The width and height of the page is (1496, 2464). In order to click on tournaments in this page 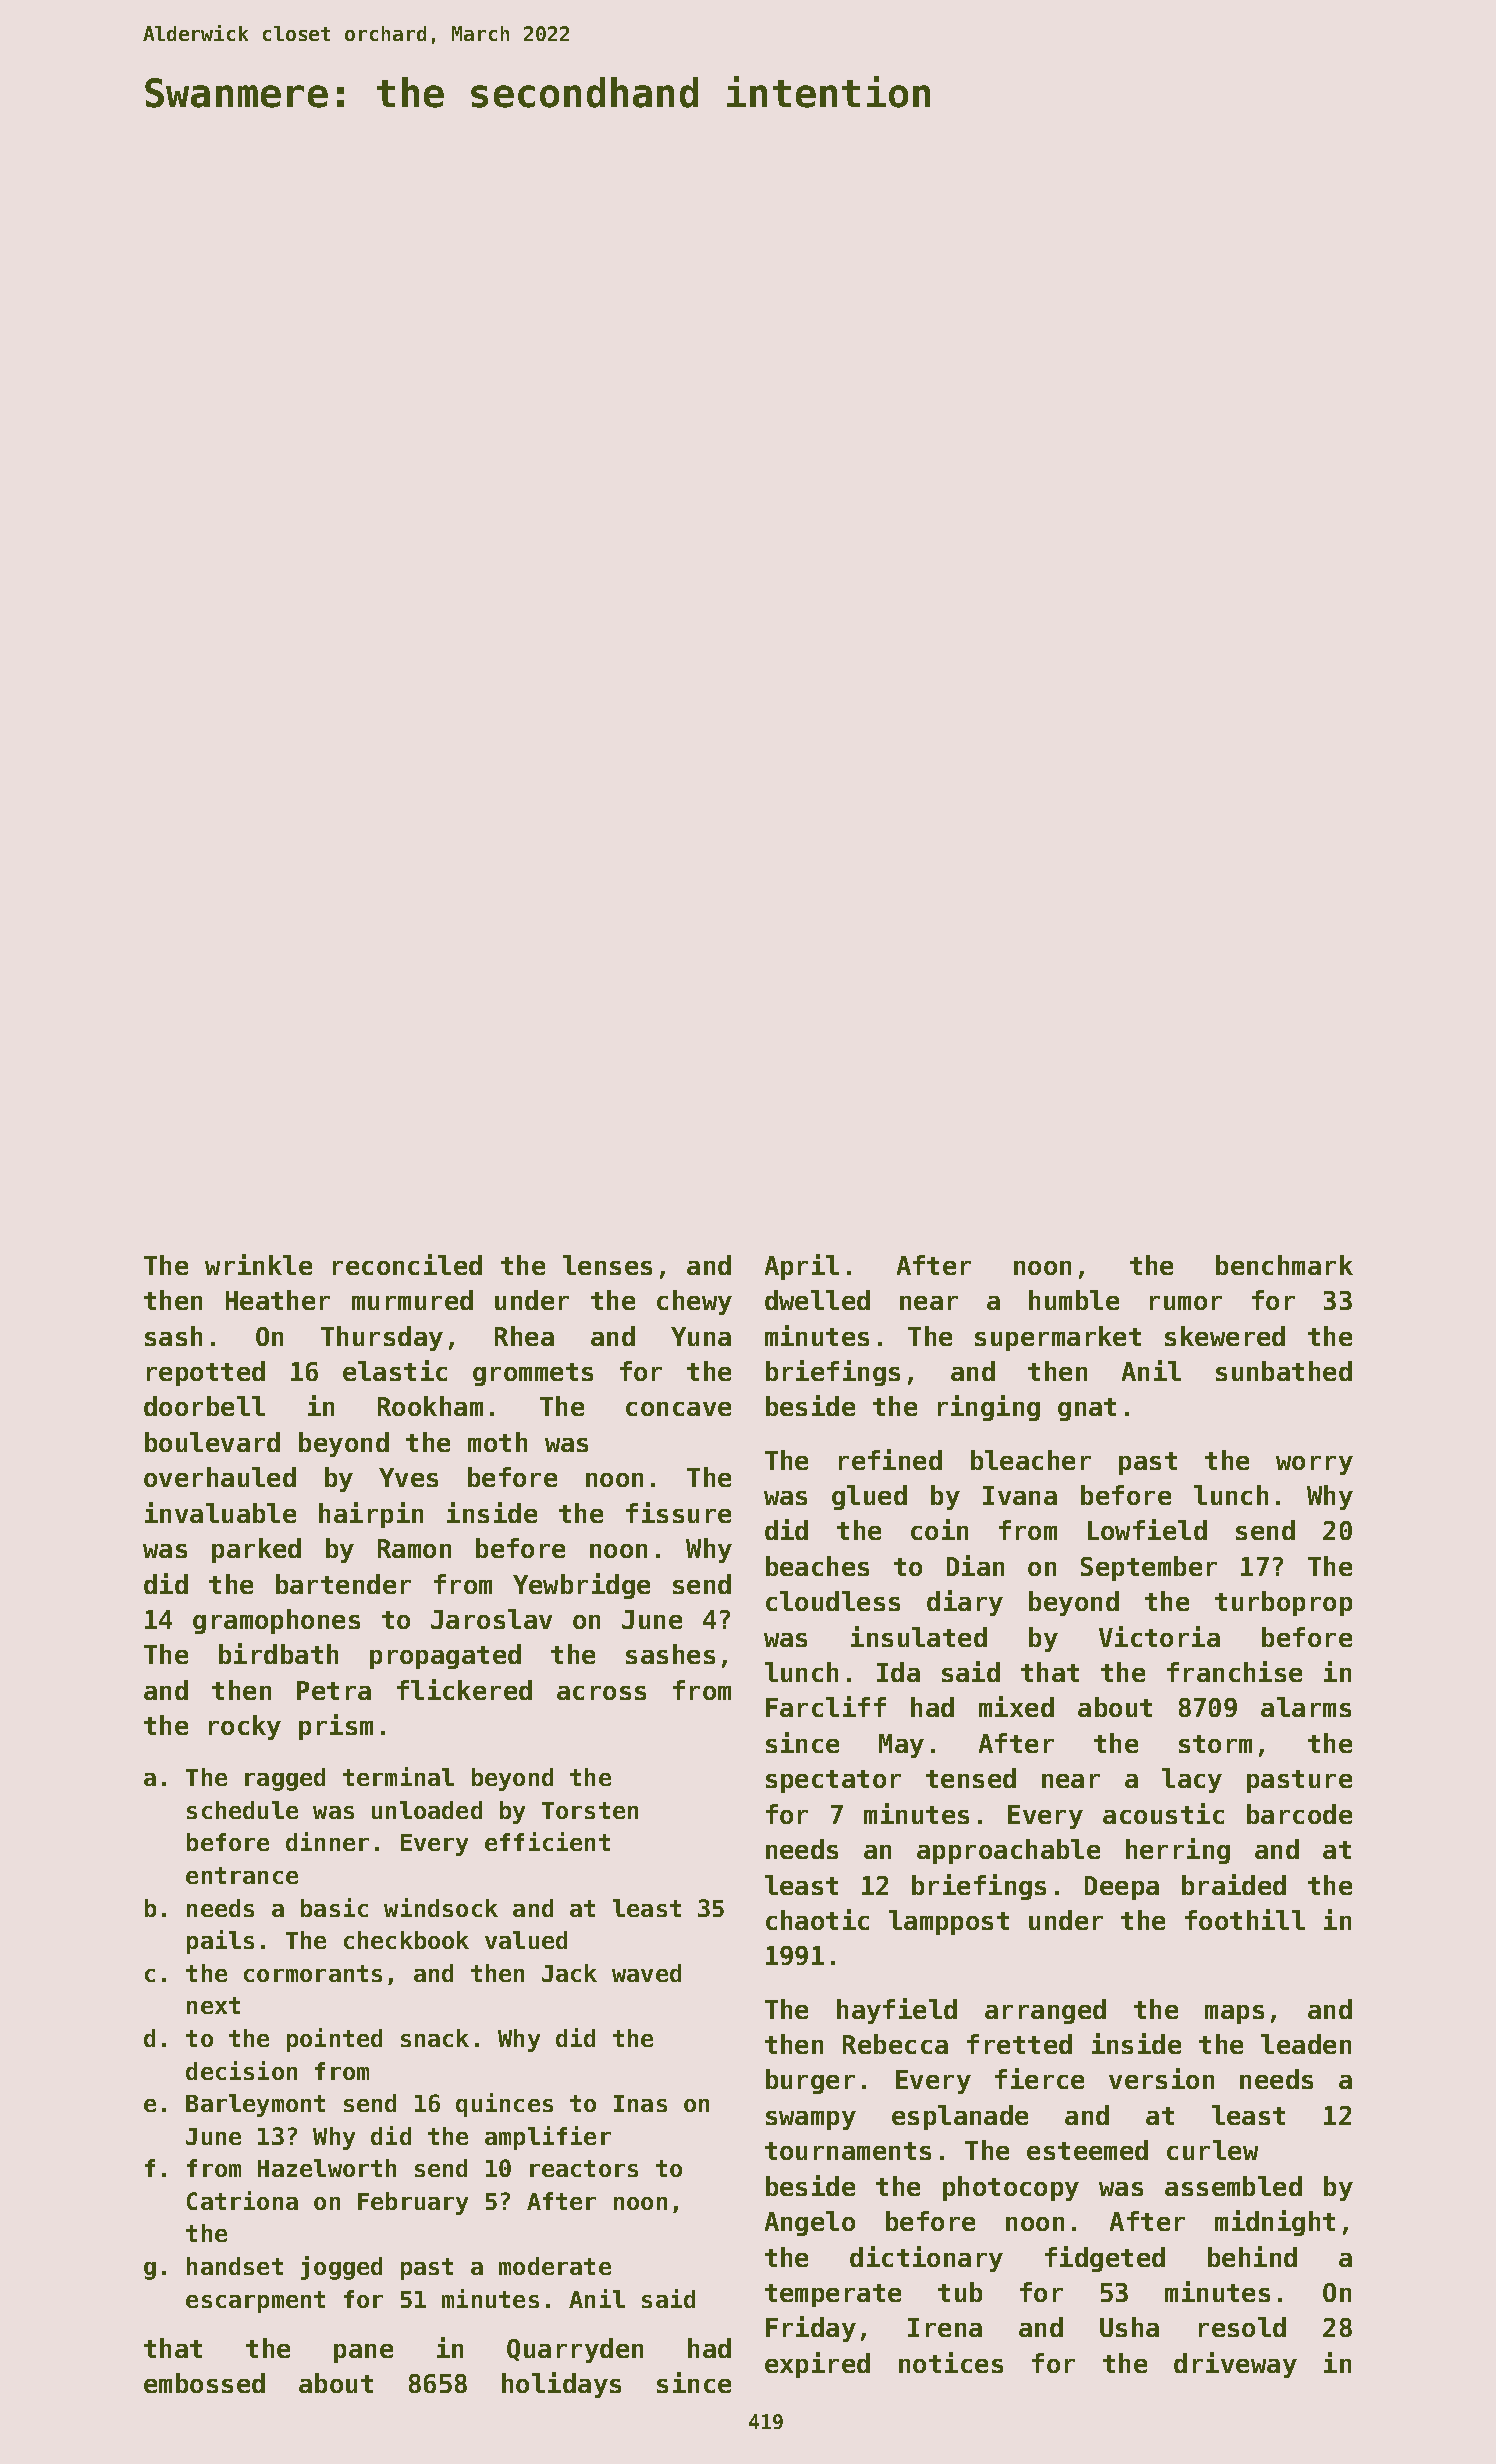, I will do `click(848, 2151)`.
